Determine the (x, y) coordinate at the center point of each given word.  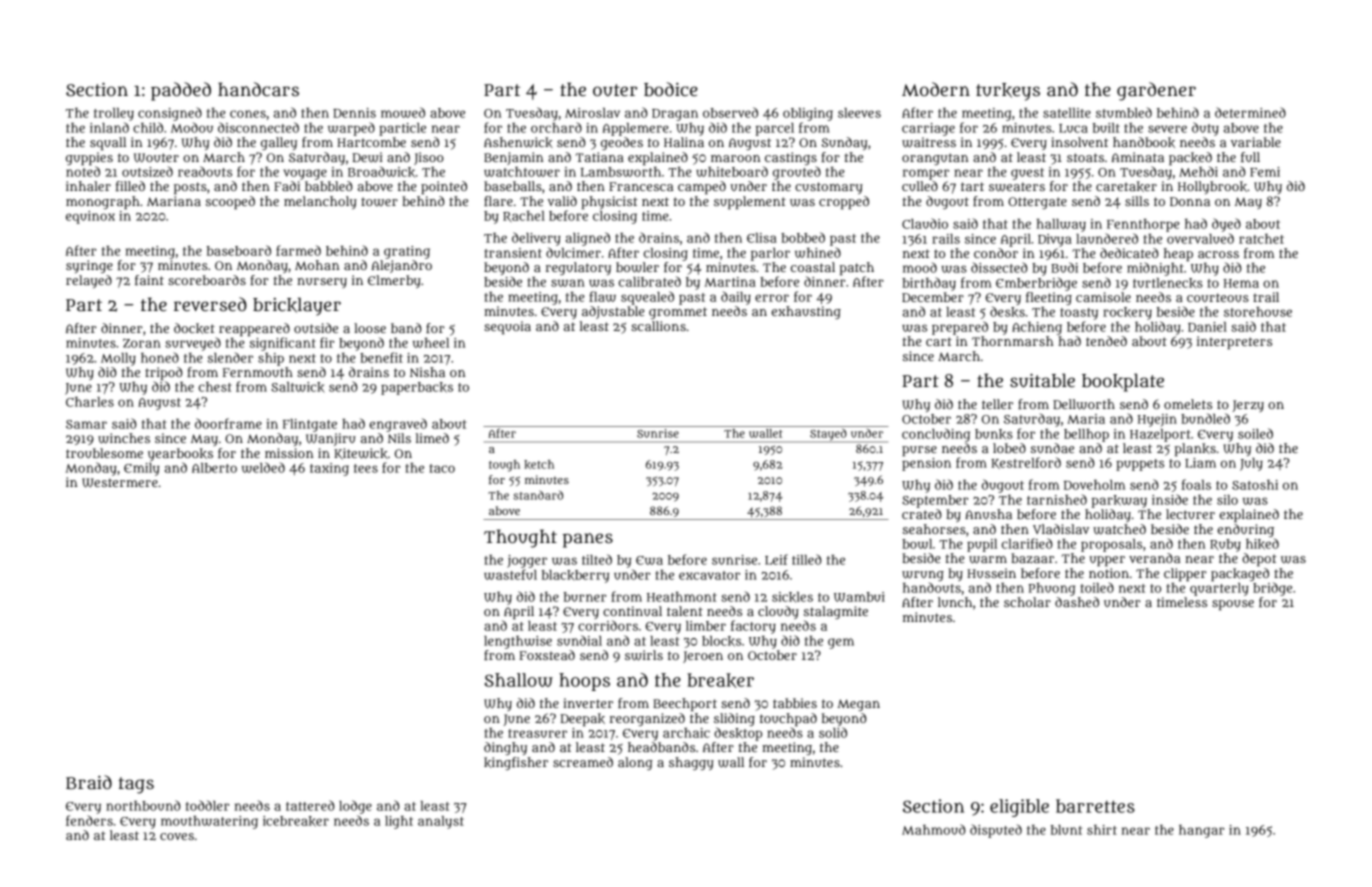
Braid (89, 782)
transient (513, 253)
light (399, 822)
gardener (1156, 91)
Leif (776, 559)
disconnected (258, 127)
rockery (1127, 313)
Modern (936, 89)
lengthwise (518, 642)
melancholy (320, 202)
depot (1259, 559)
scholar (1027, 602)
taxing (329, 469)
